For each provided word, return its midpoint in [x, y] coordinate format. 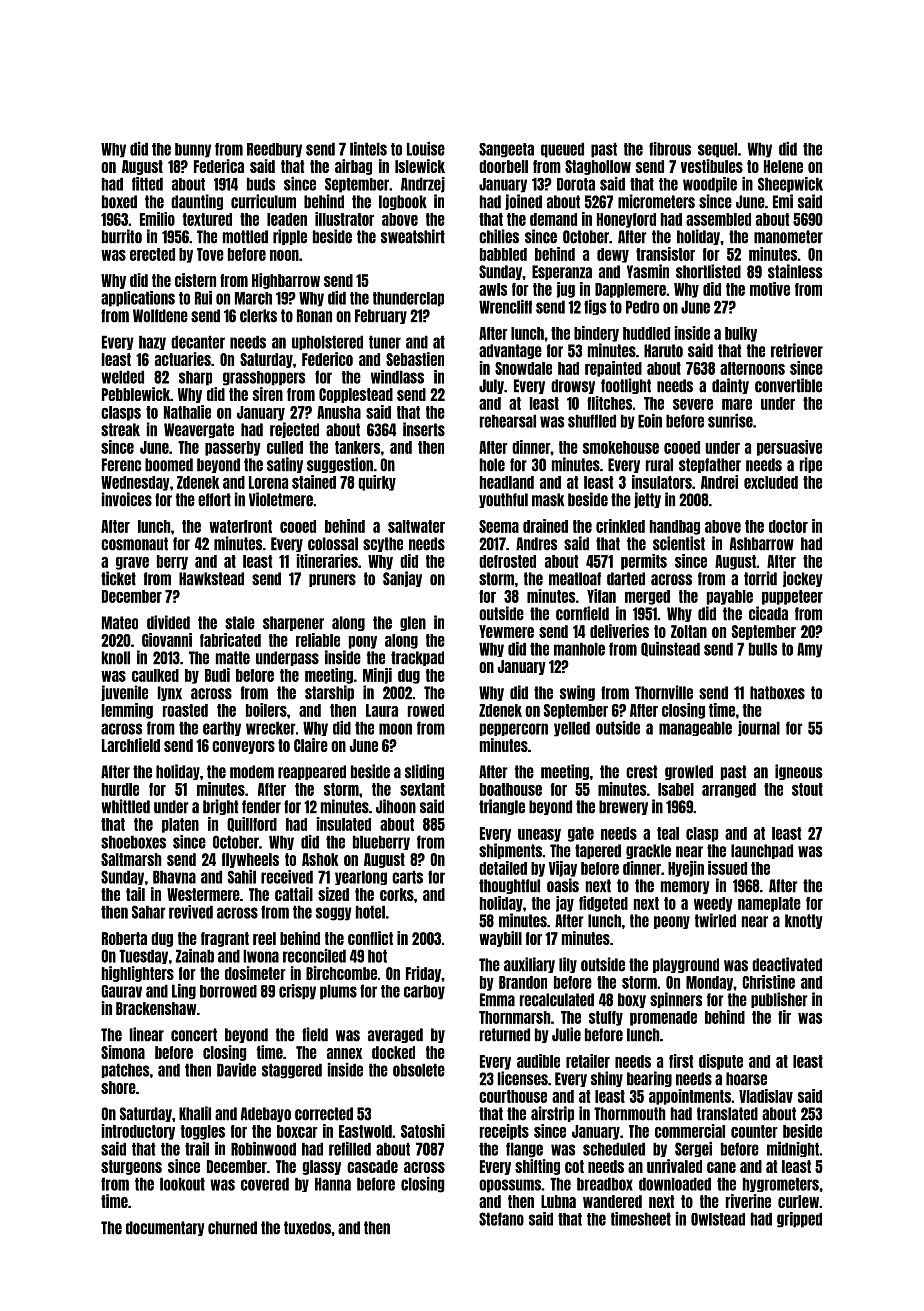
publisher [779, 1000]
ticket [118, 578]
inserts [424, 429]
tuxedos [307, 1228]
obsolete [419, 1070]
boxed [119, 202]
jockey [802, 579]
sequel [717, 150]
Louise [426, 149]
